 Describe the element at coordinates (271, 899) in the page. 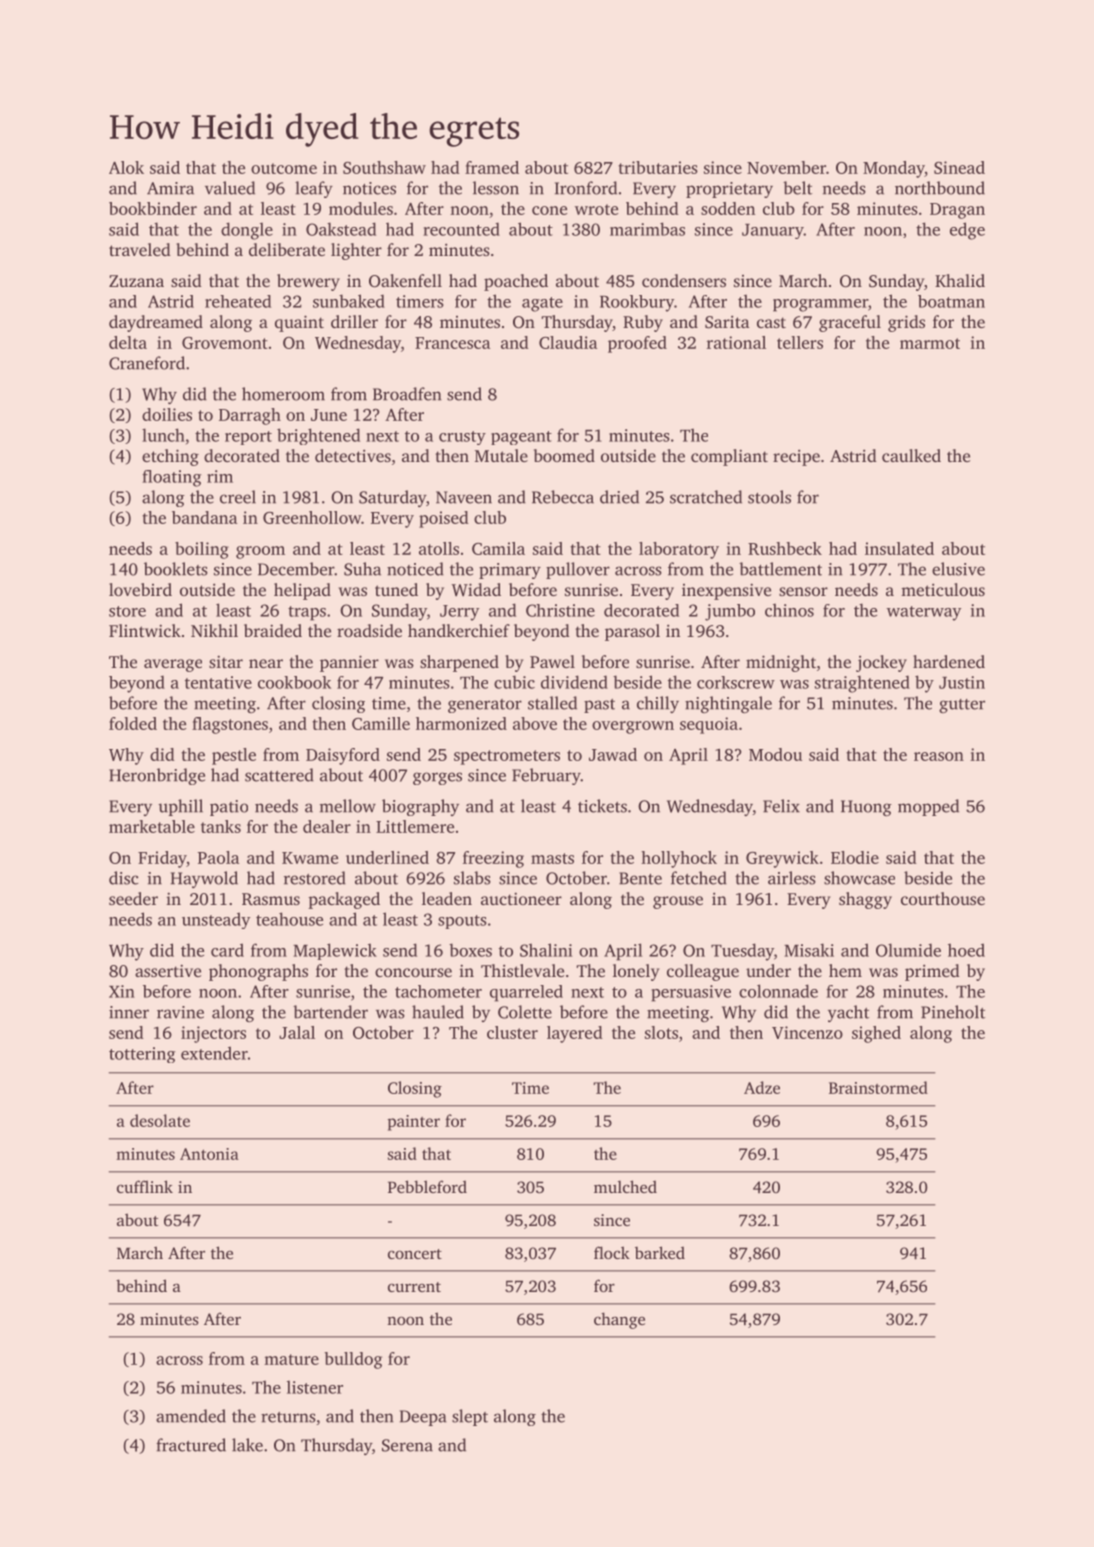

I see `Rasmus` at that location.
